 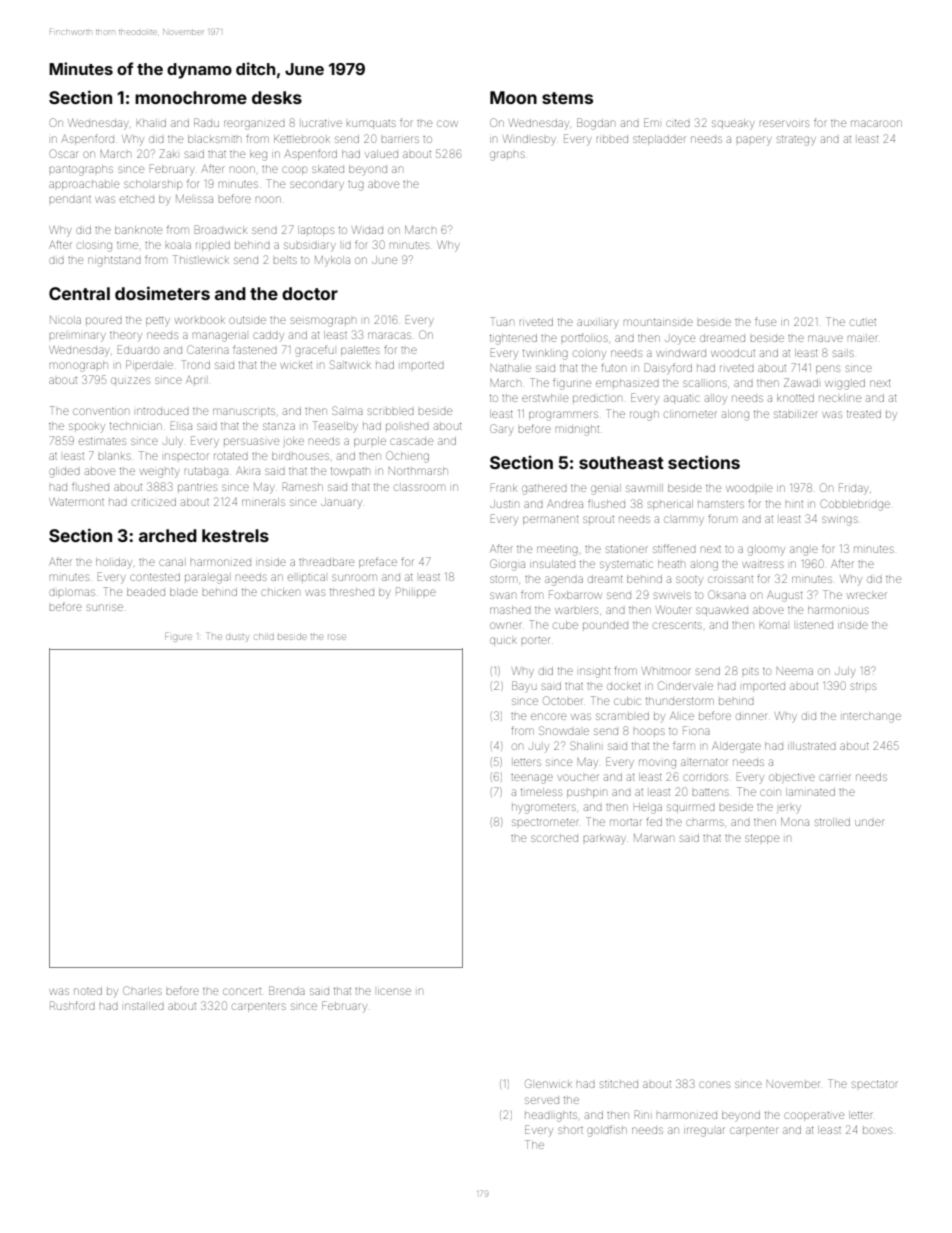 I want to click on concert, so click(x=242, y=991).
